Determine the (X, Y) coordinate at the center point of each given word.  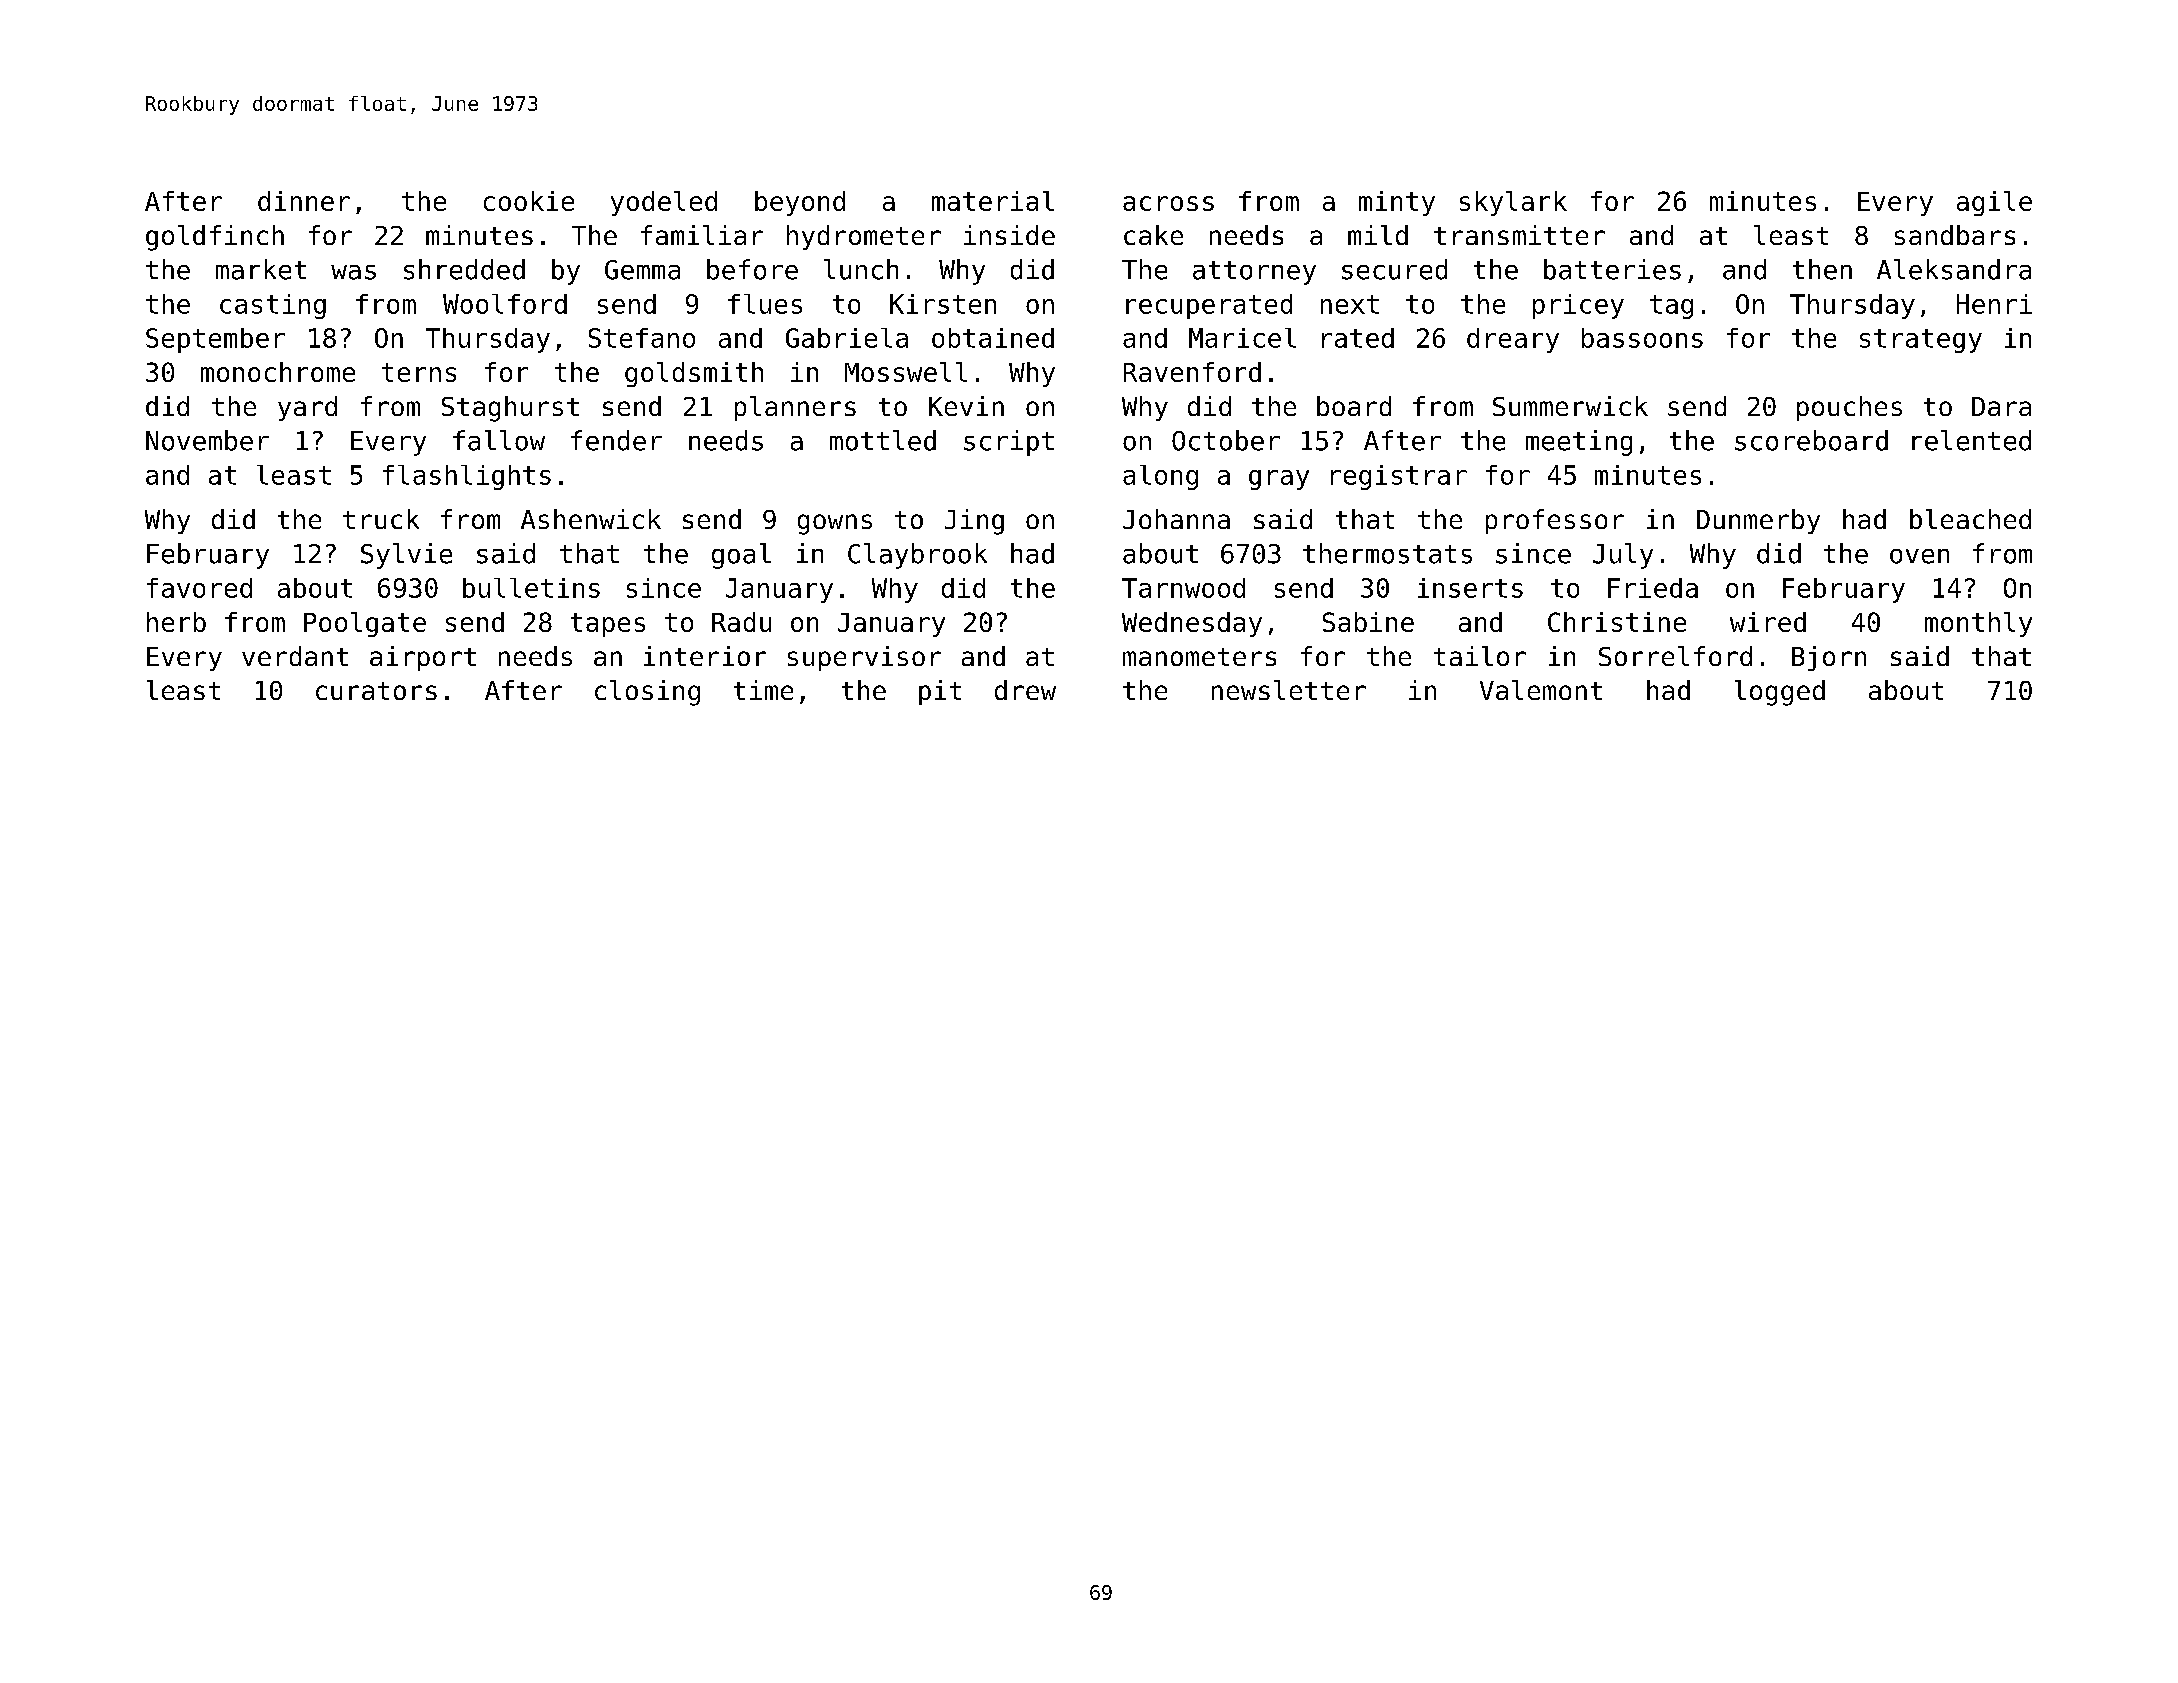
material (993, 201)
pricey (1578, 306)
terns (419, 372)
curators (376, 691)
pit (940, 692)
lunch (861, 269)
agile (1994, 203)
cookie (529, 201)
